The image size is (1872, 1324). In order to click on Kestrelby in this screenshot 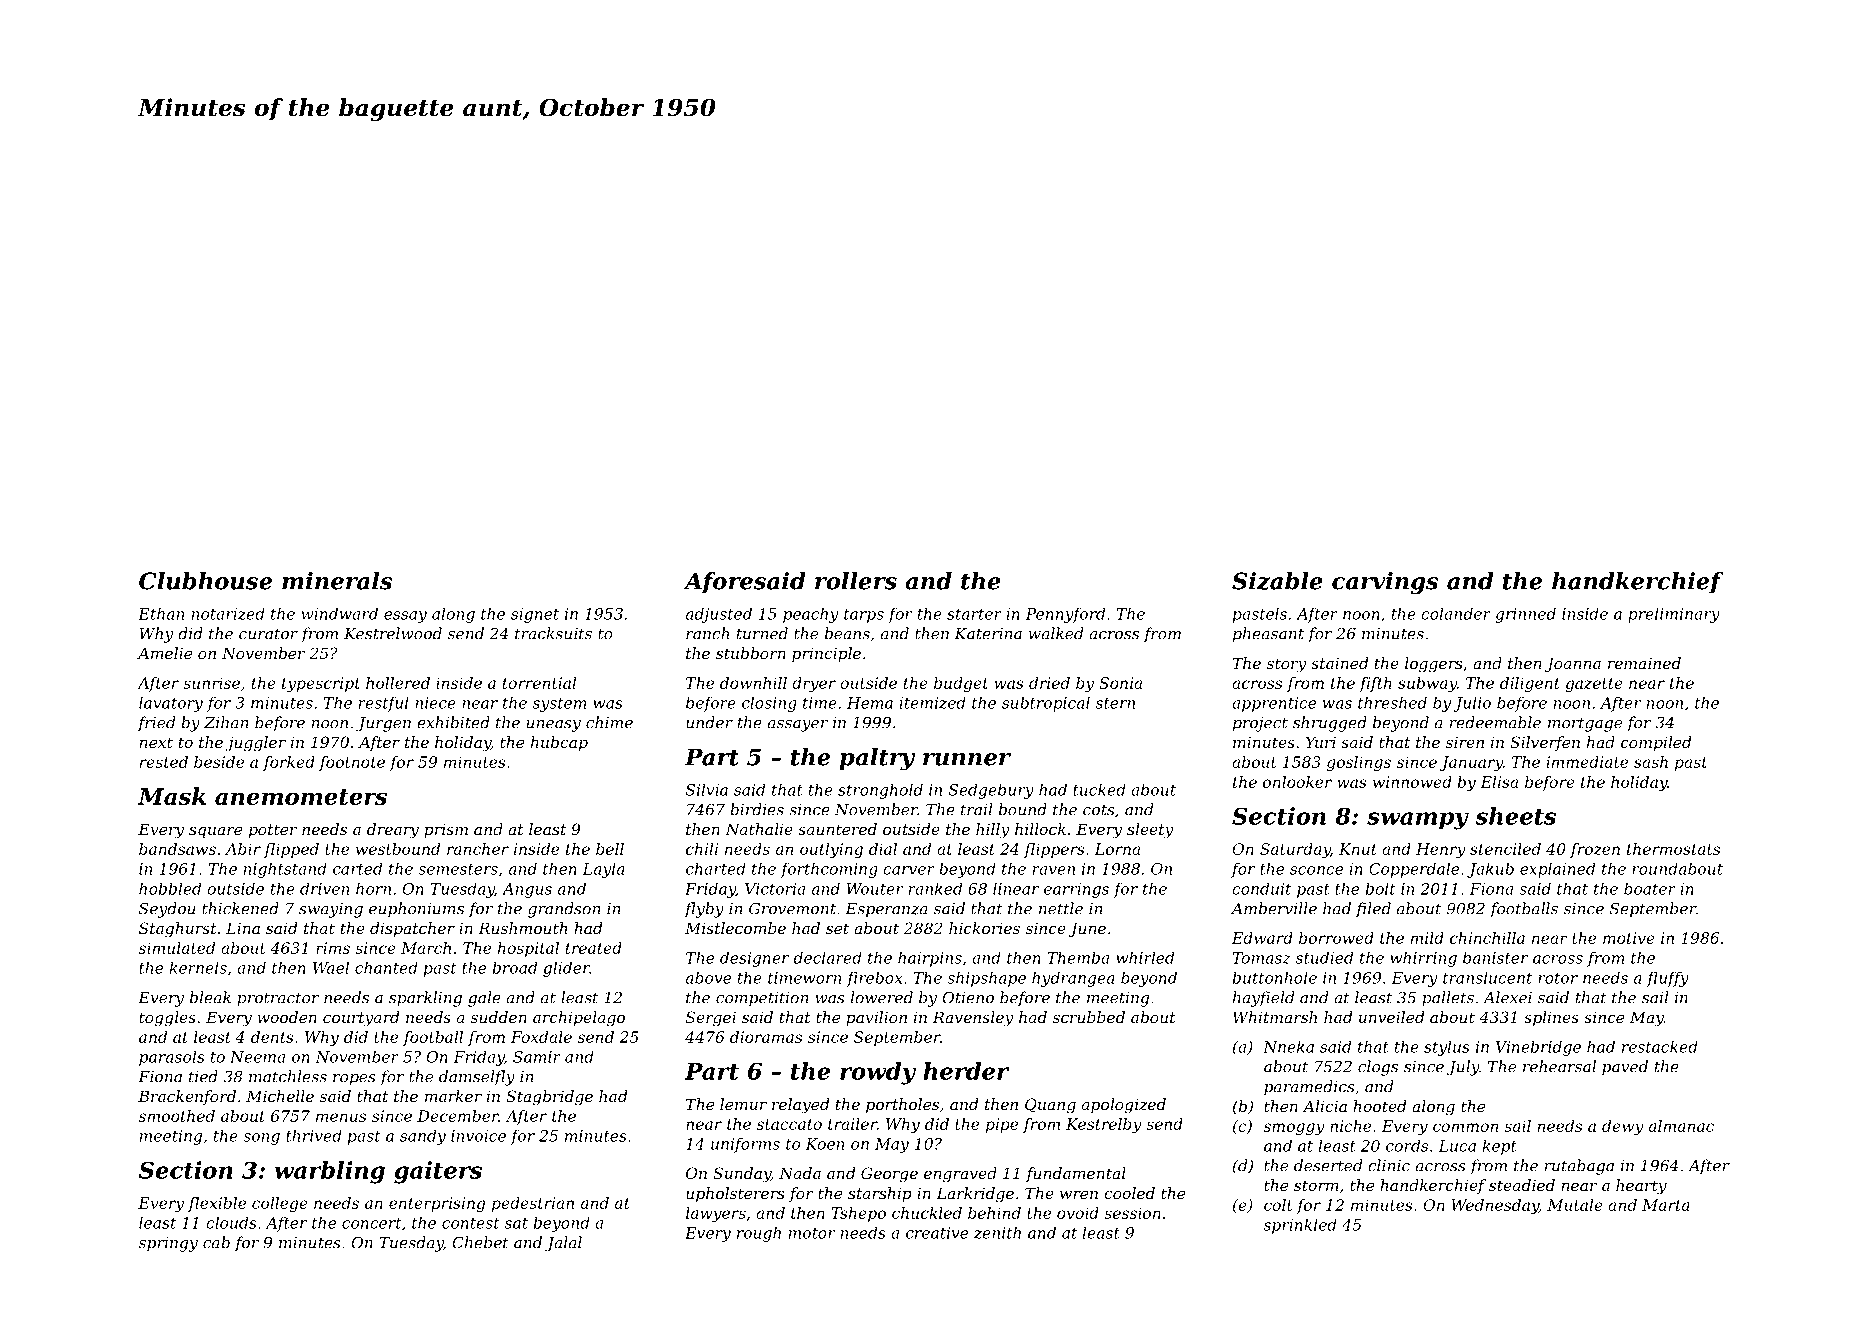, I will do `click(1104, 1125)`.
